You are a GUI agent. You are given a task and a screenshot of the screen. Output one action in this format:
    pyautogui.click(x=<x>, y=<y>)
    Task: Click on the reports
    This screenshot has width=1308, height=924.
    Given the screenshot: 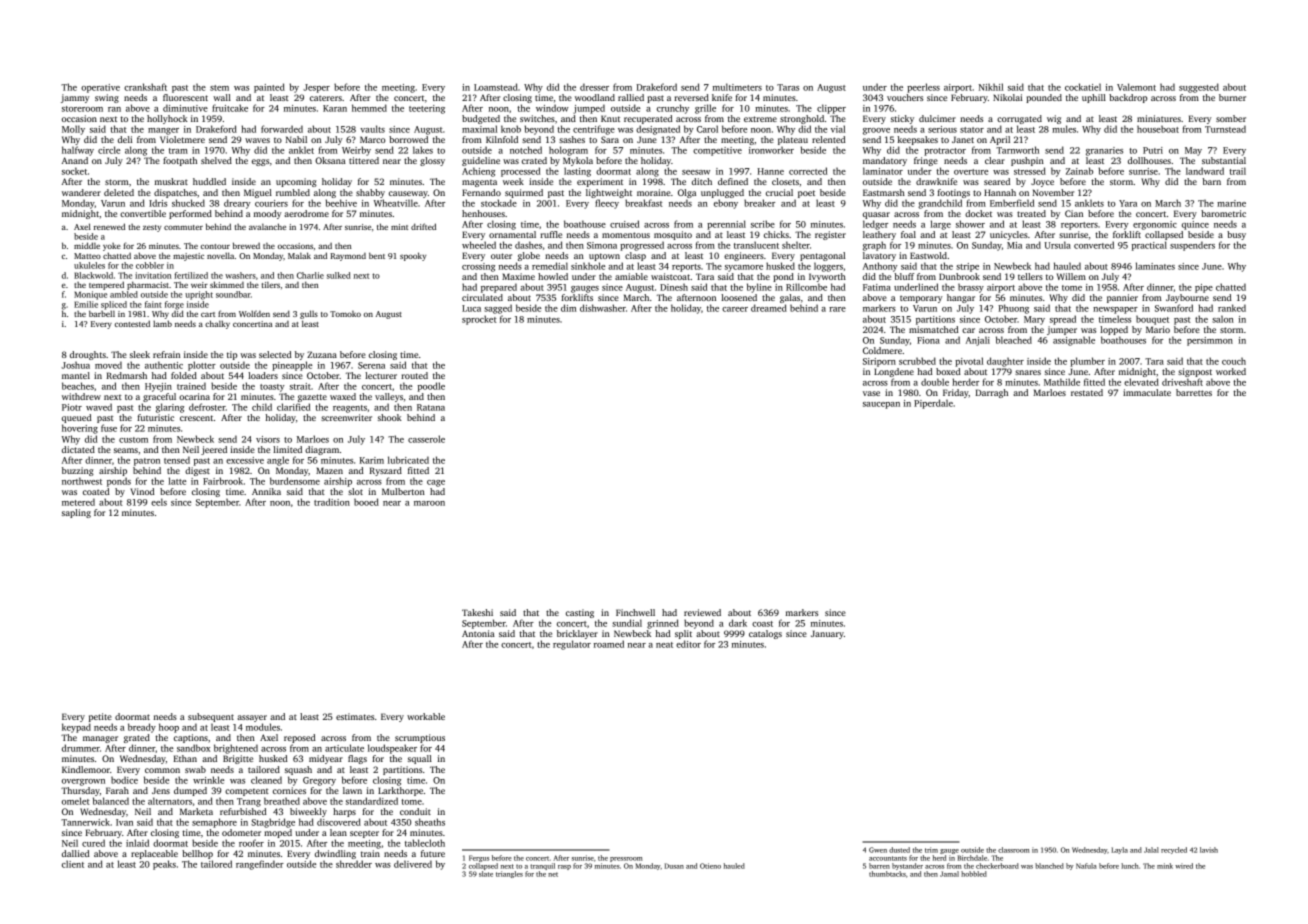 What is the action you would take?
    pyautogui.click(x=686, y=268)
